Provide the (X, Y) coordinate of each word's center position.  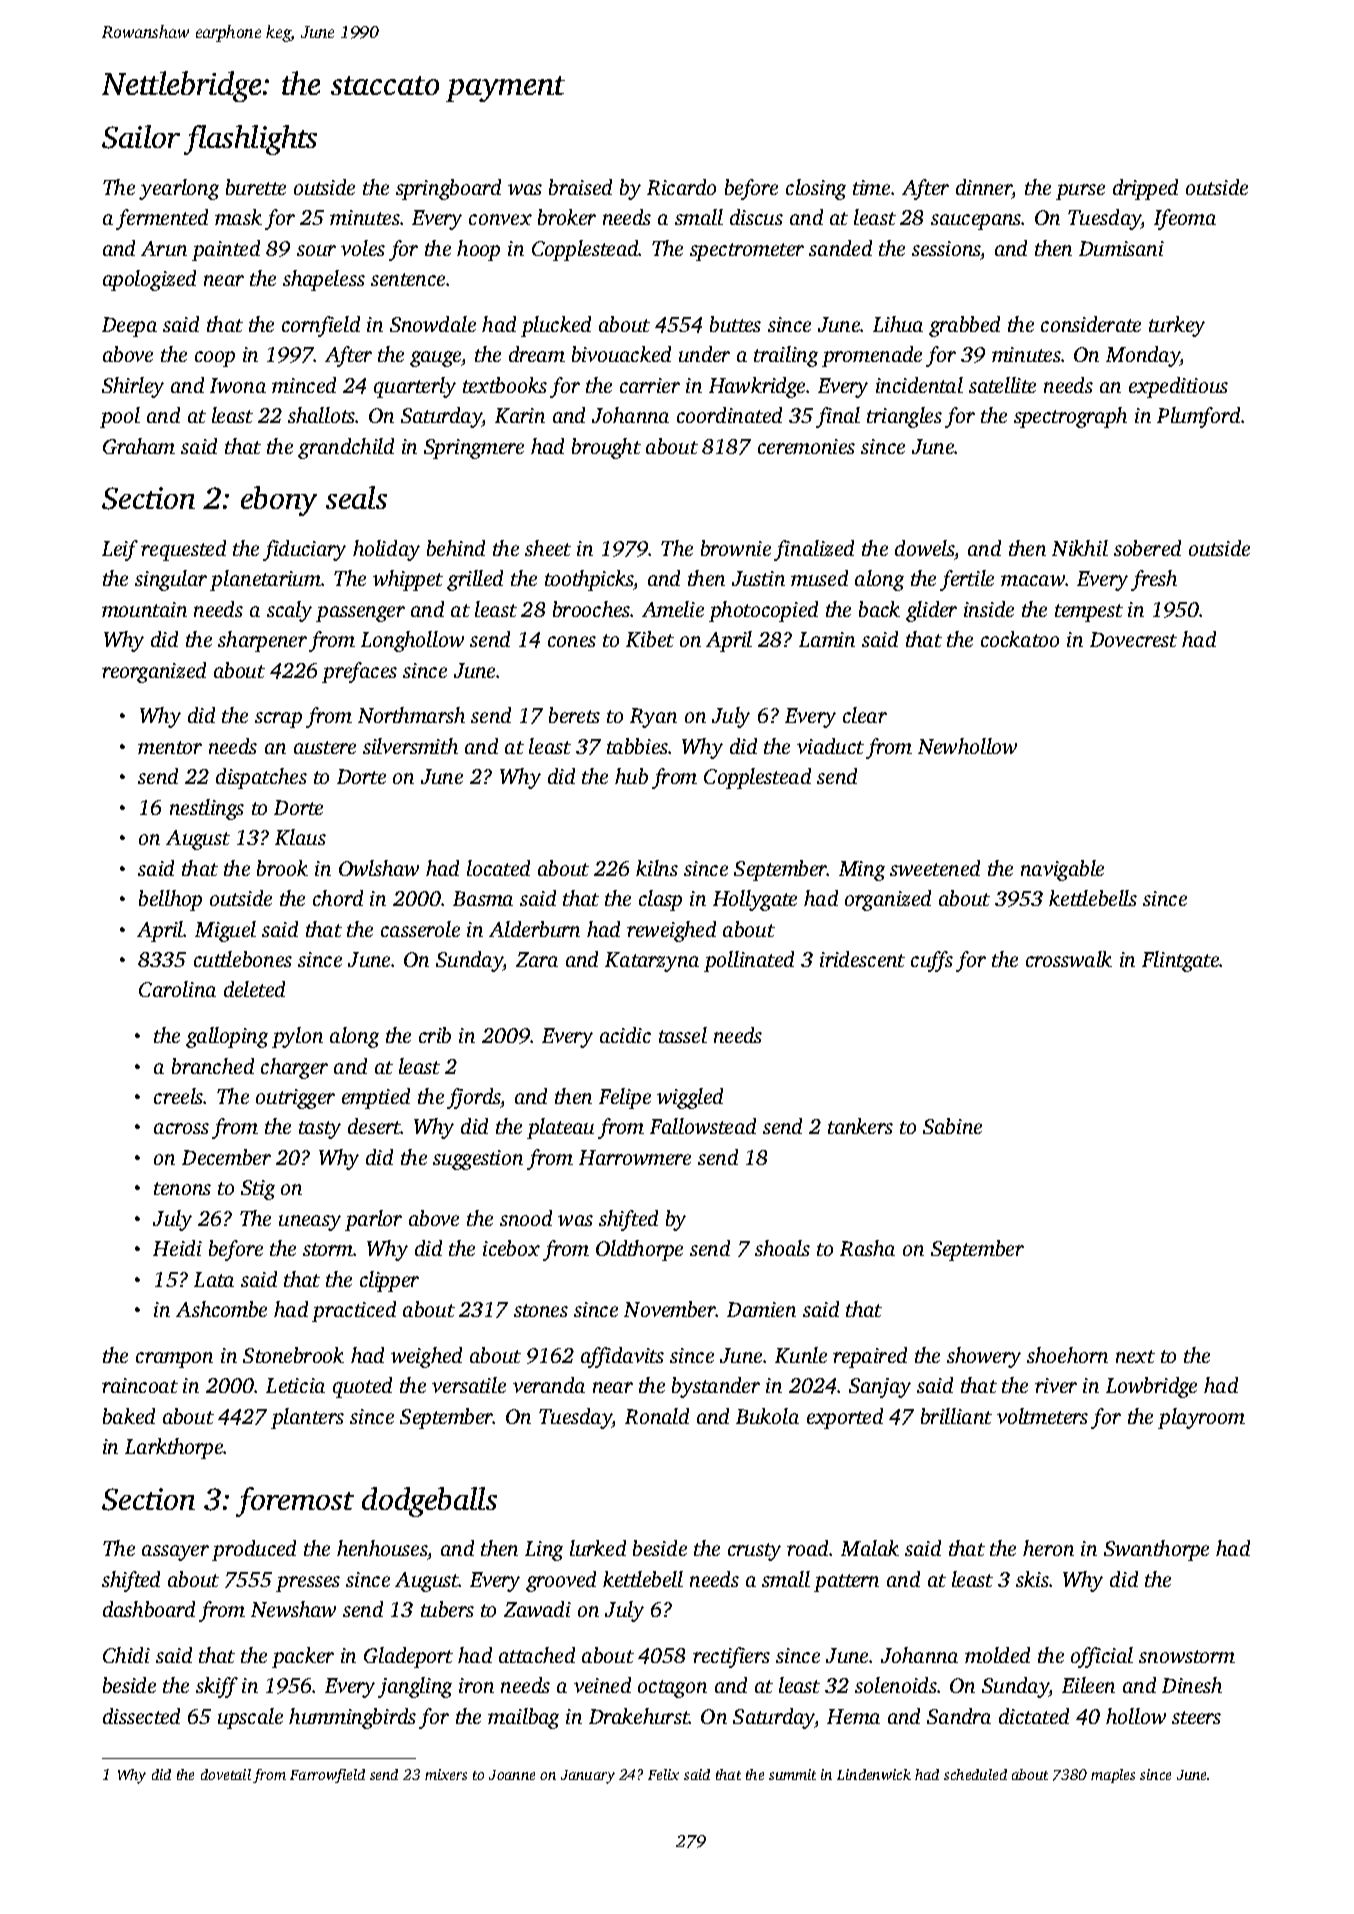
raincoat (140, 1385)
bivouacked (621, 354)
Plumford (1198, 417)
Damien (761, 1309)
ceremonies (806, 446)
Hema (853, 1716)
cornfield (321, 326)
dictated (1034, 1716)
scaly (289, 611)
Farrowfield (327, 1776)
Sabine (952, 1126)
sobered (1147, 548)
